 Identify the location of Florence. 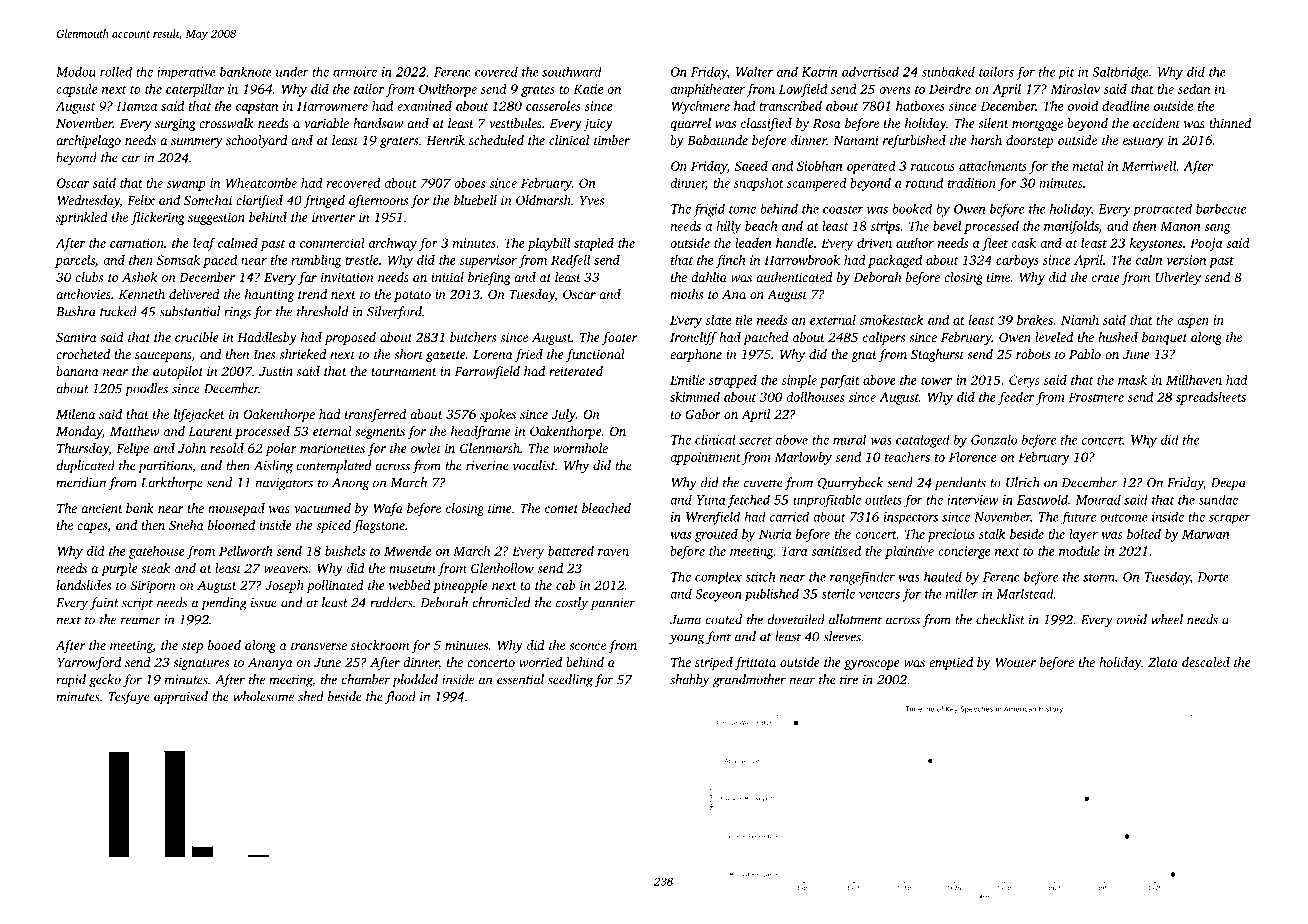
(972, 457).
